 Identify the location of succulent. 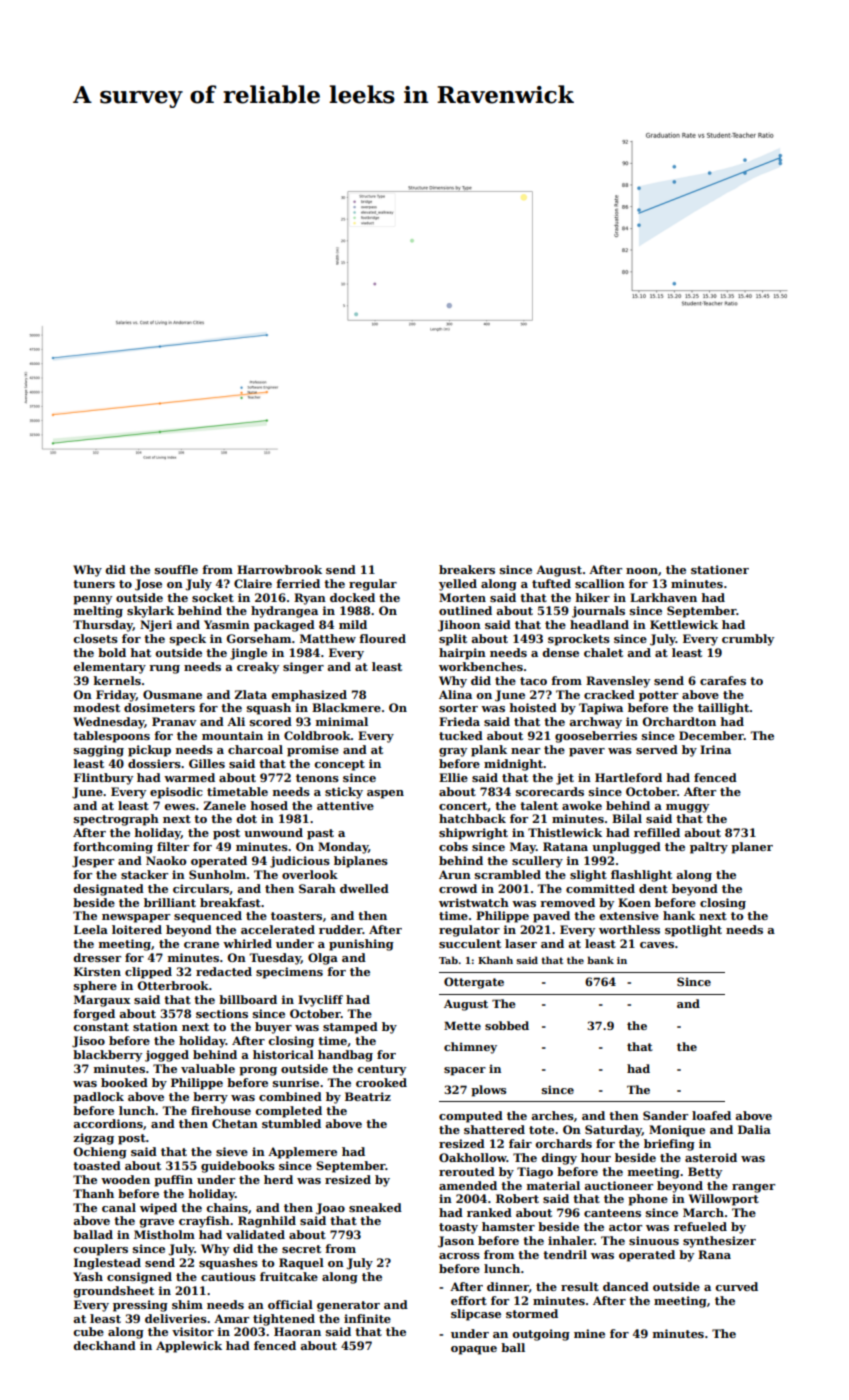
(470, 943).
